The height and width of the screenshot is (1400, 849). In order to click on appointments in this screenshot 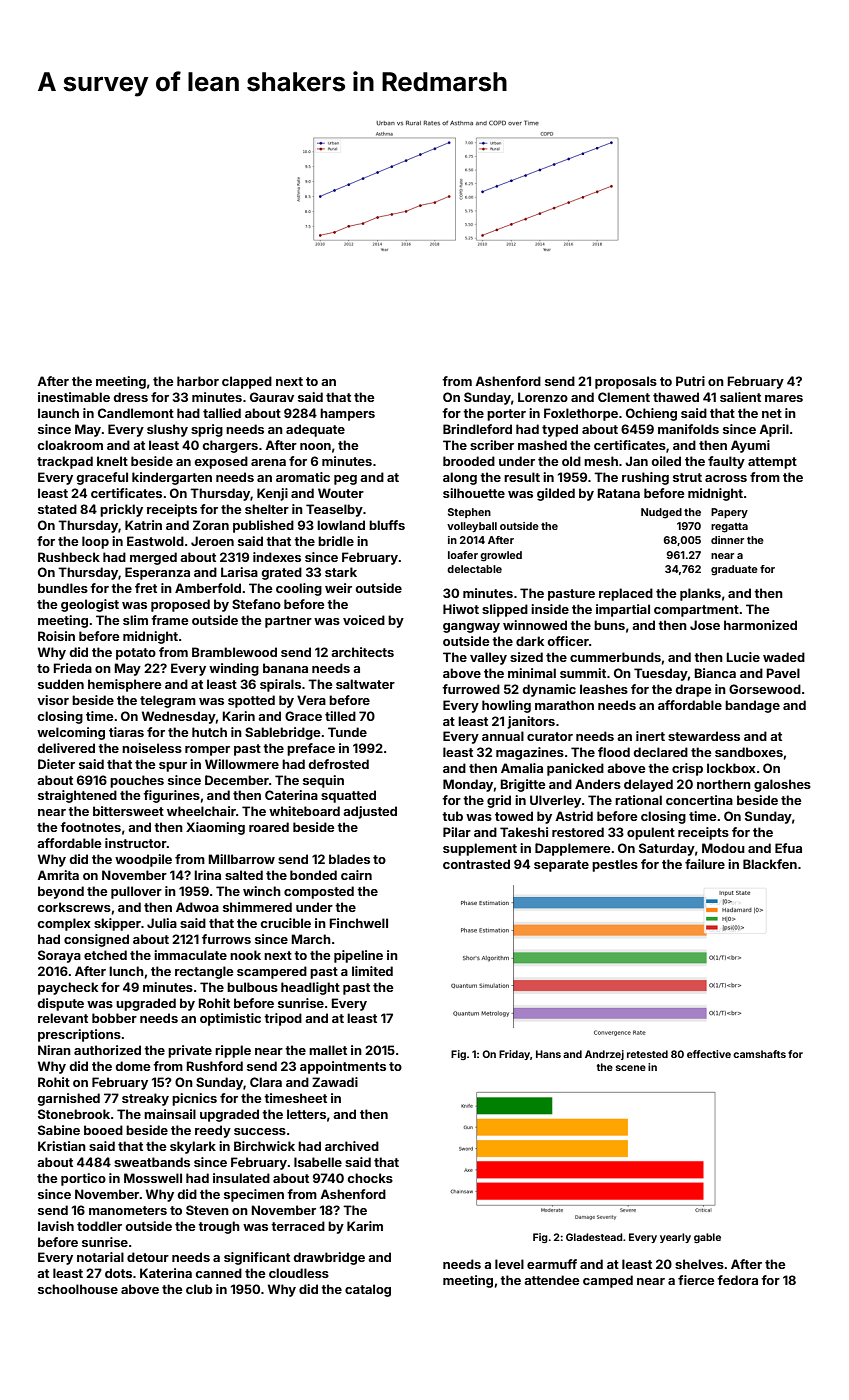, I will do `click(343, 1067)`.
